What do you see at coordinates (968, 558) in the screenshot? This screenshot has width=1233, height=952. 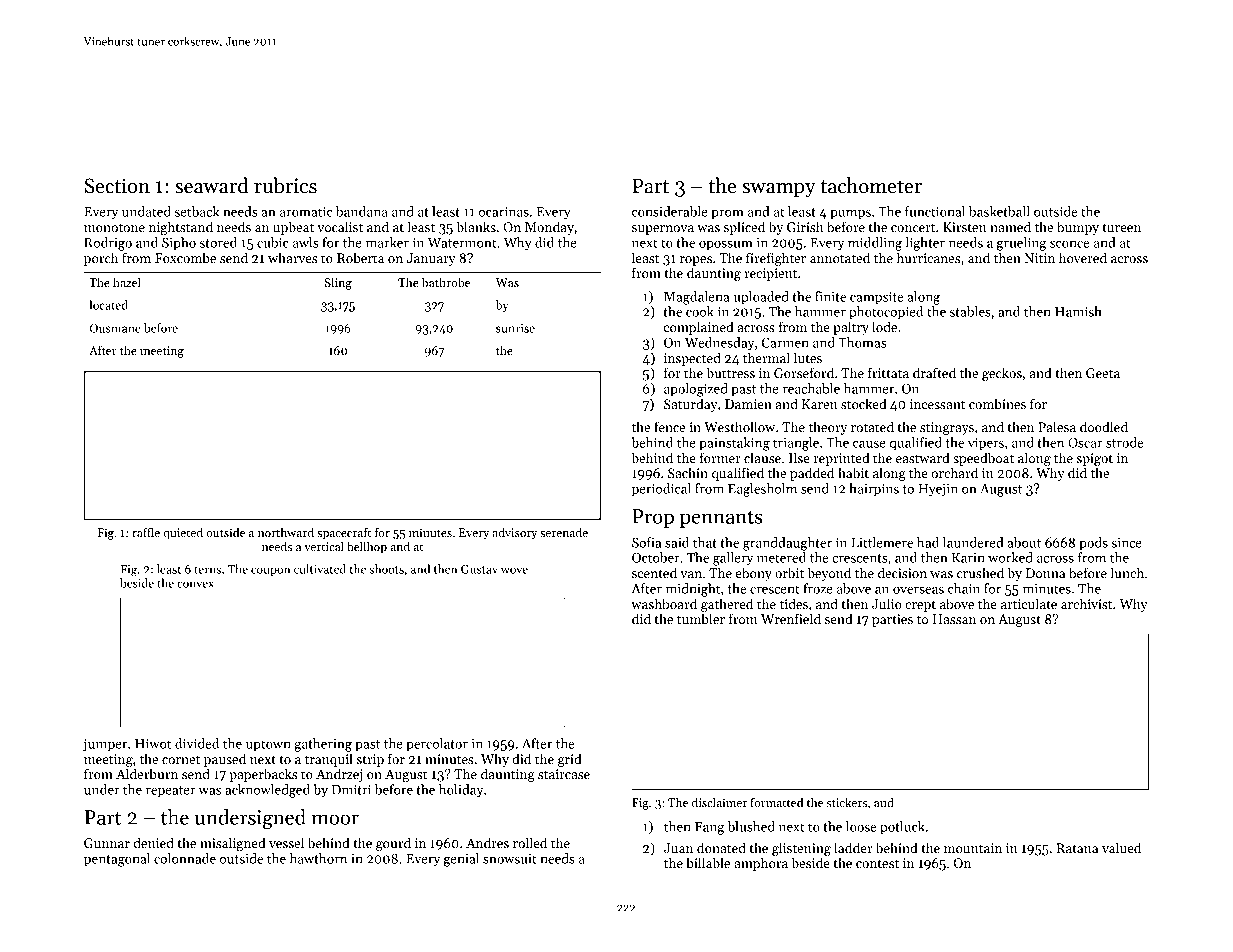 I see `Karin` at bounding box center [968, 558].
